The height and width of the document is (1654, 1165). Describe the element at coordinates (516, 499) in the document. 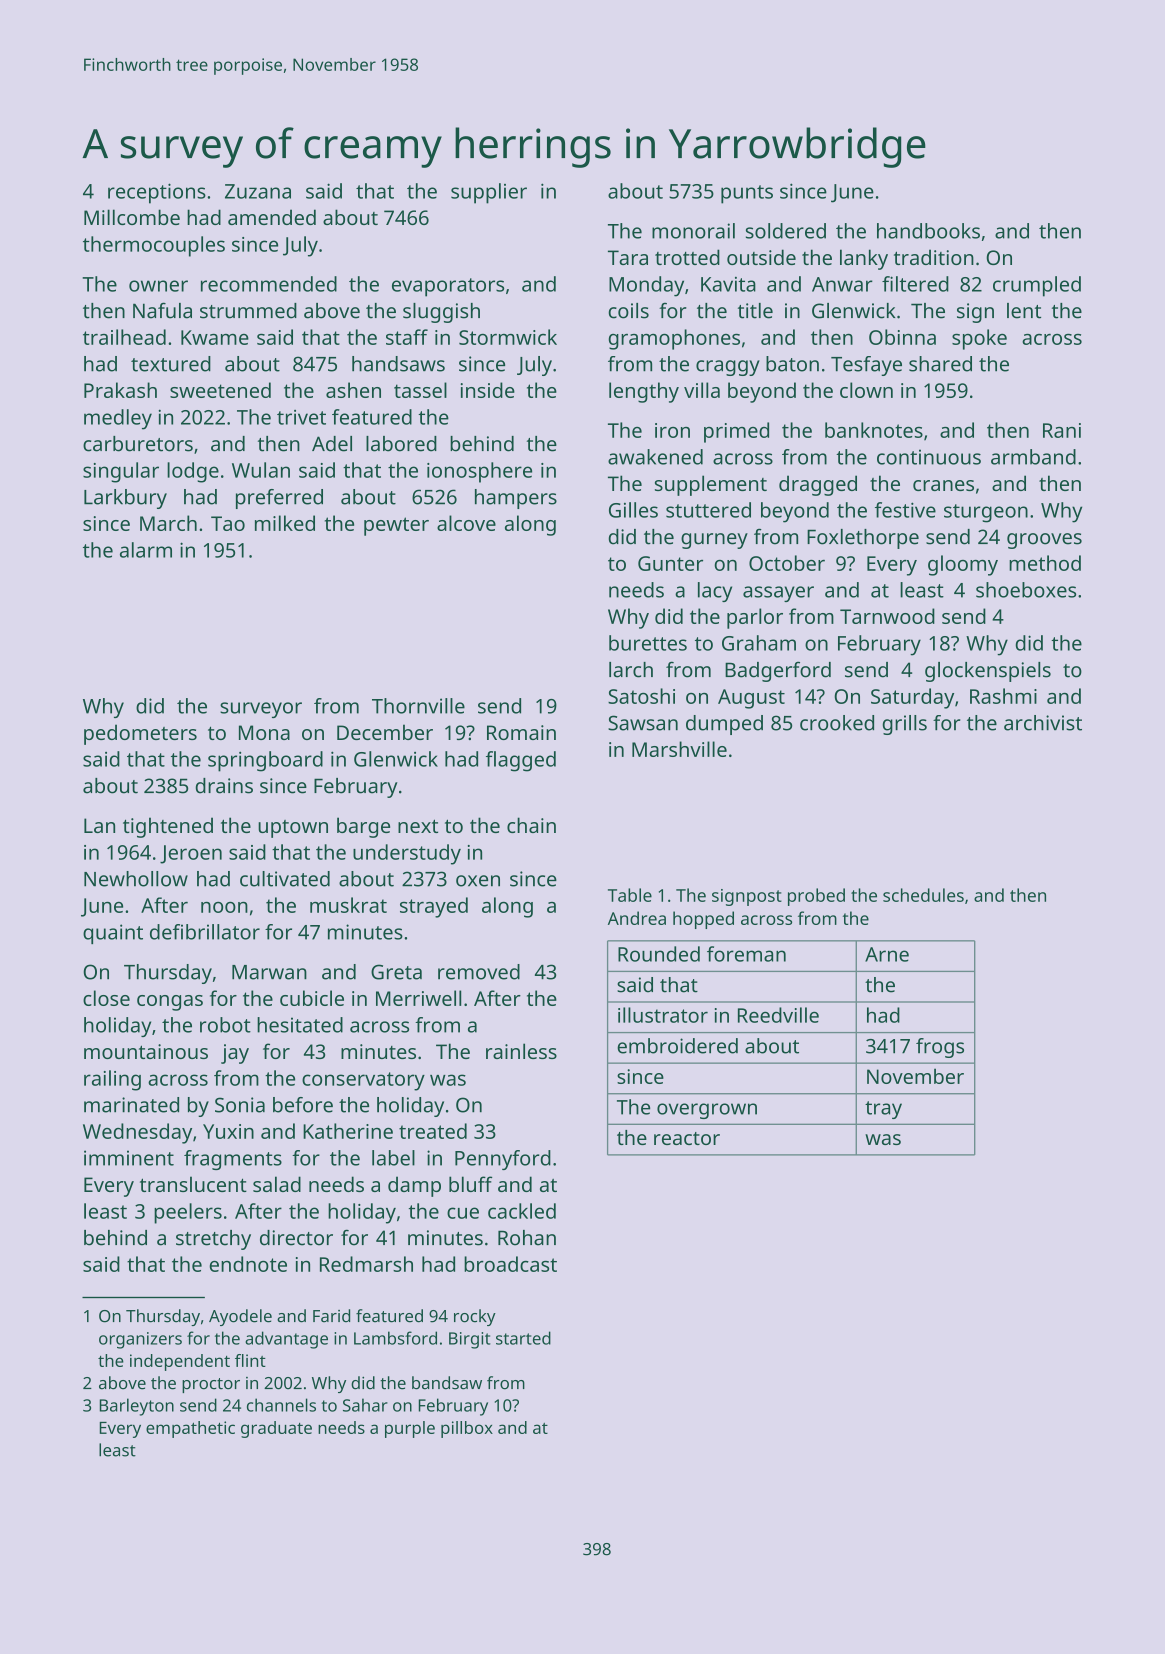

I see `hampers` at that location.
